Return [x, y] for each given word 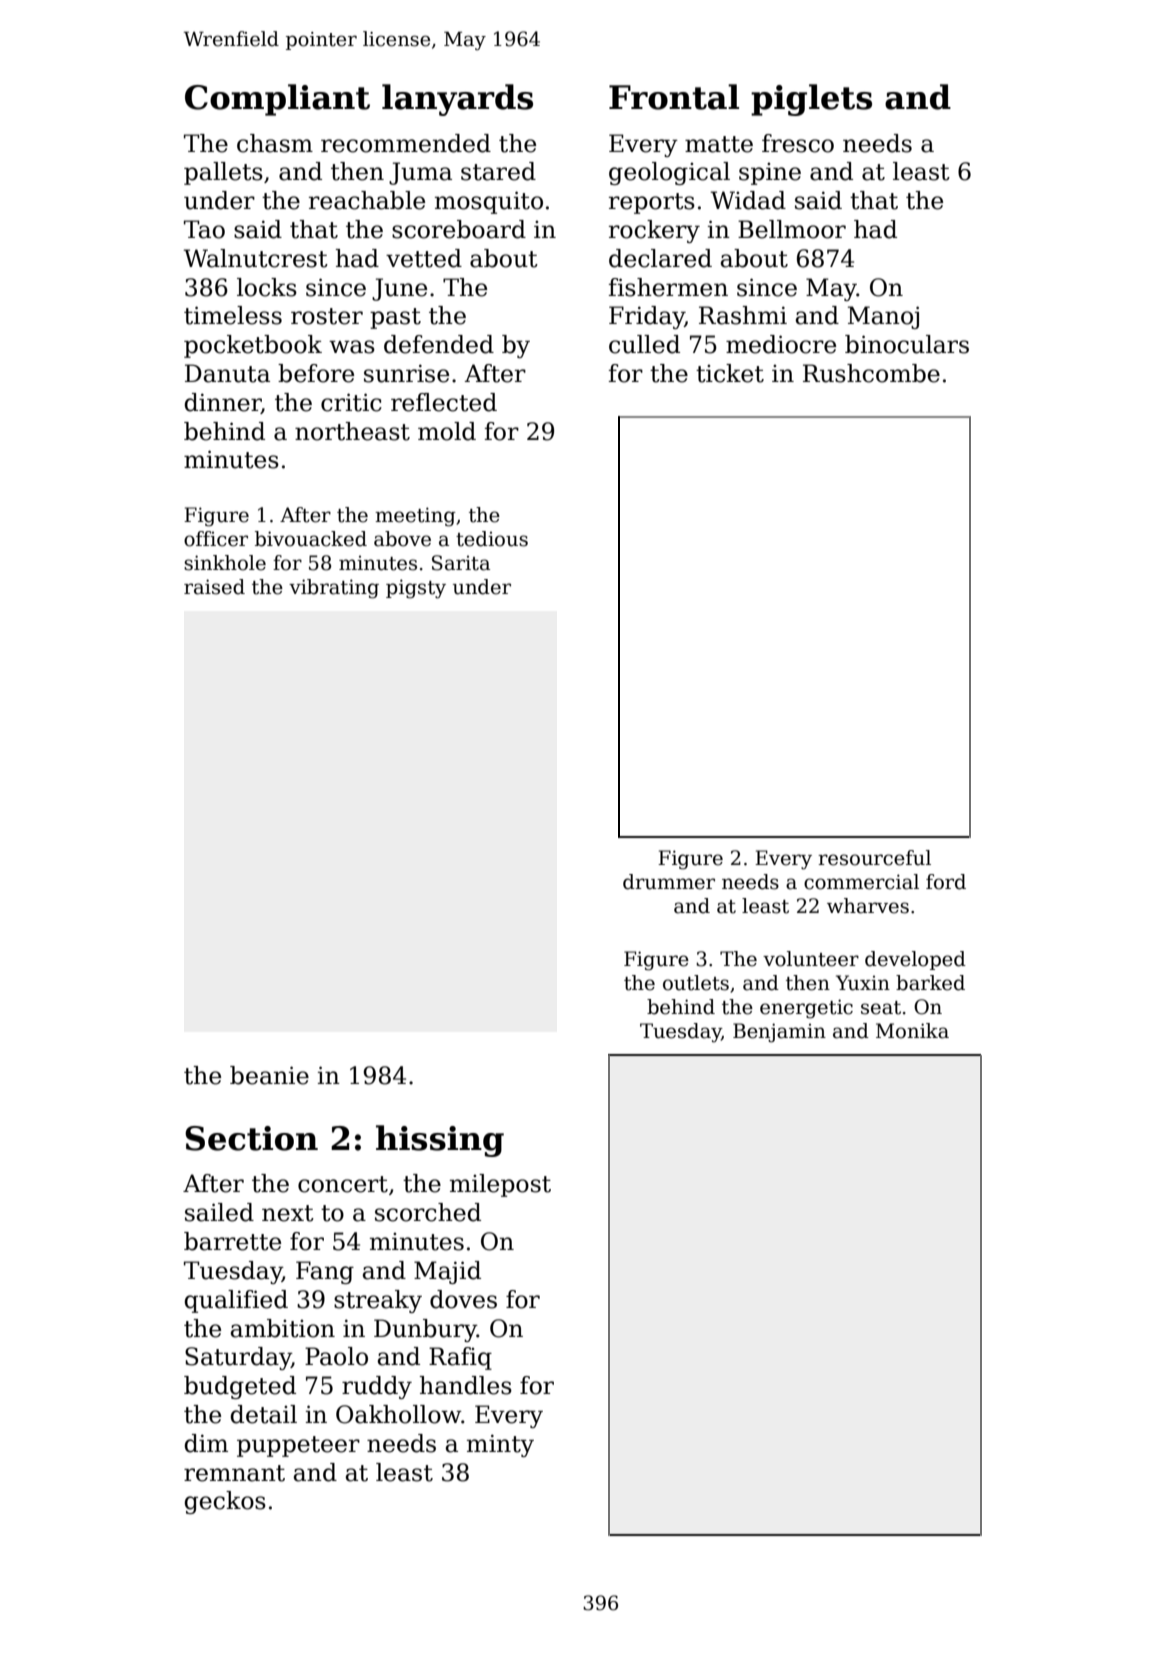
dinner [223, 403]
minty [500, 1445]
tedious [492, 539]
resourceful [874, 858]
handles [466, 1385]
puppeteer [298, 1446]
